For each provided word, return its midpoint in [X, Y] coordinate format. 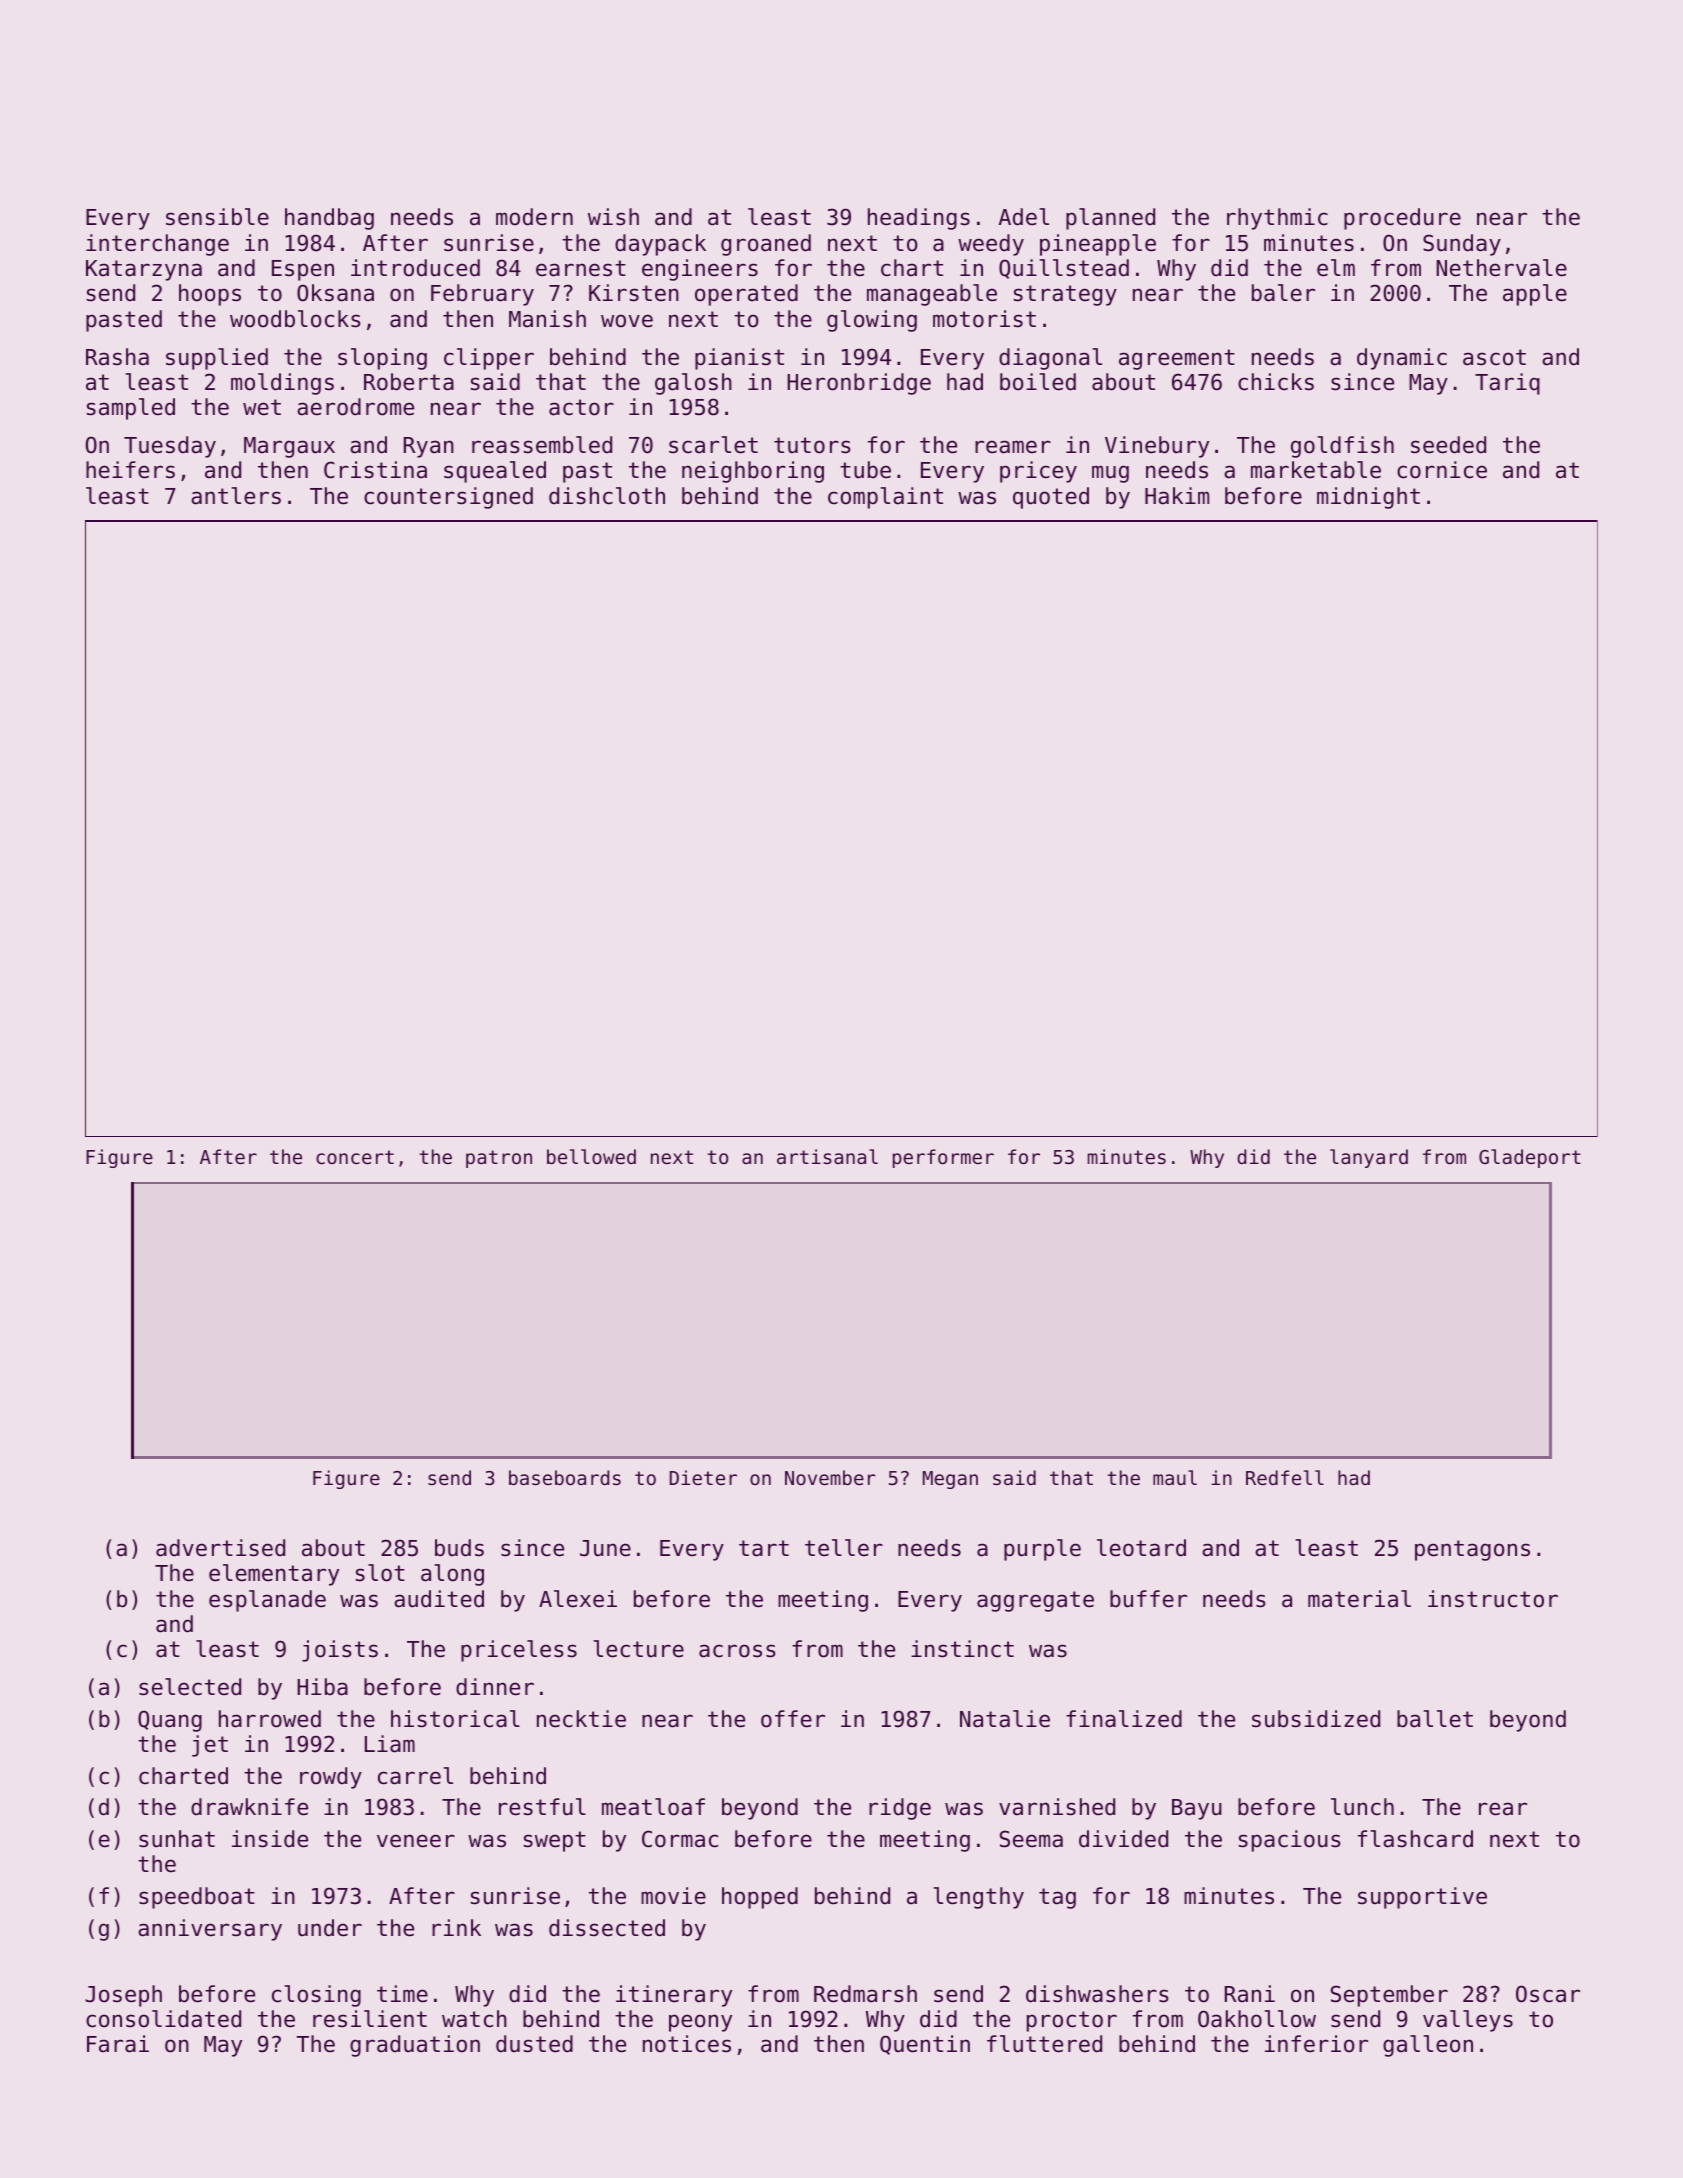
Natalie [1005, 1719]
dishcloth [607, 496]
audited [439, 1599]
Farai [118, 2044]
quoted [1051, 498]
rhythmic [1277, 219]
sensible [217, 217]
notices [687, 2044]
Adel [1024, 217]
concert [355, 1157]
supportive [1422, 1898]
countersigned [448, 498]
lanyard [1369, 1158]
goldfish [1342, 447]
